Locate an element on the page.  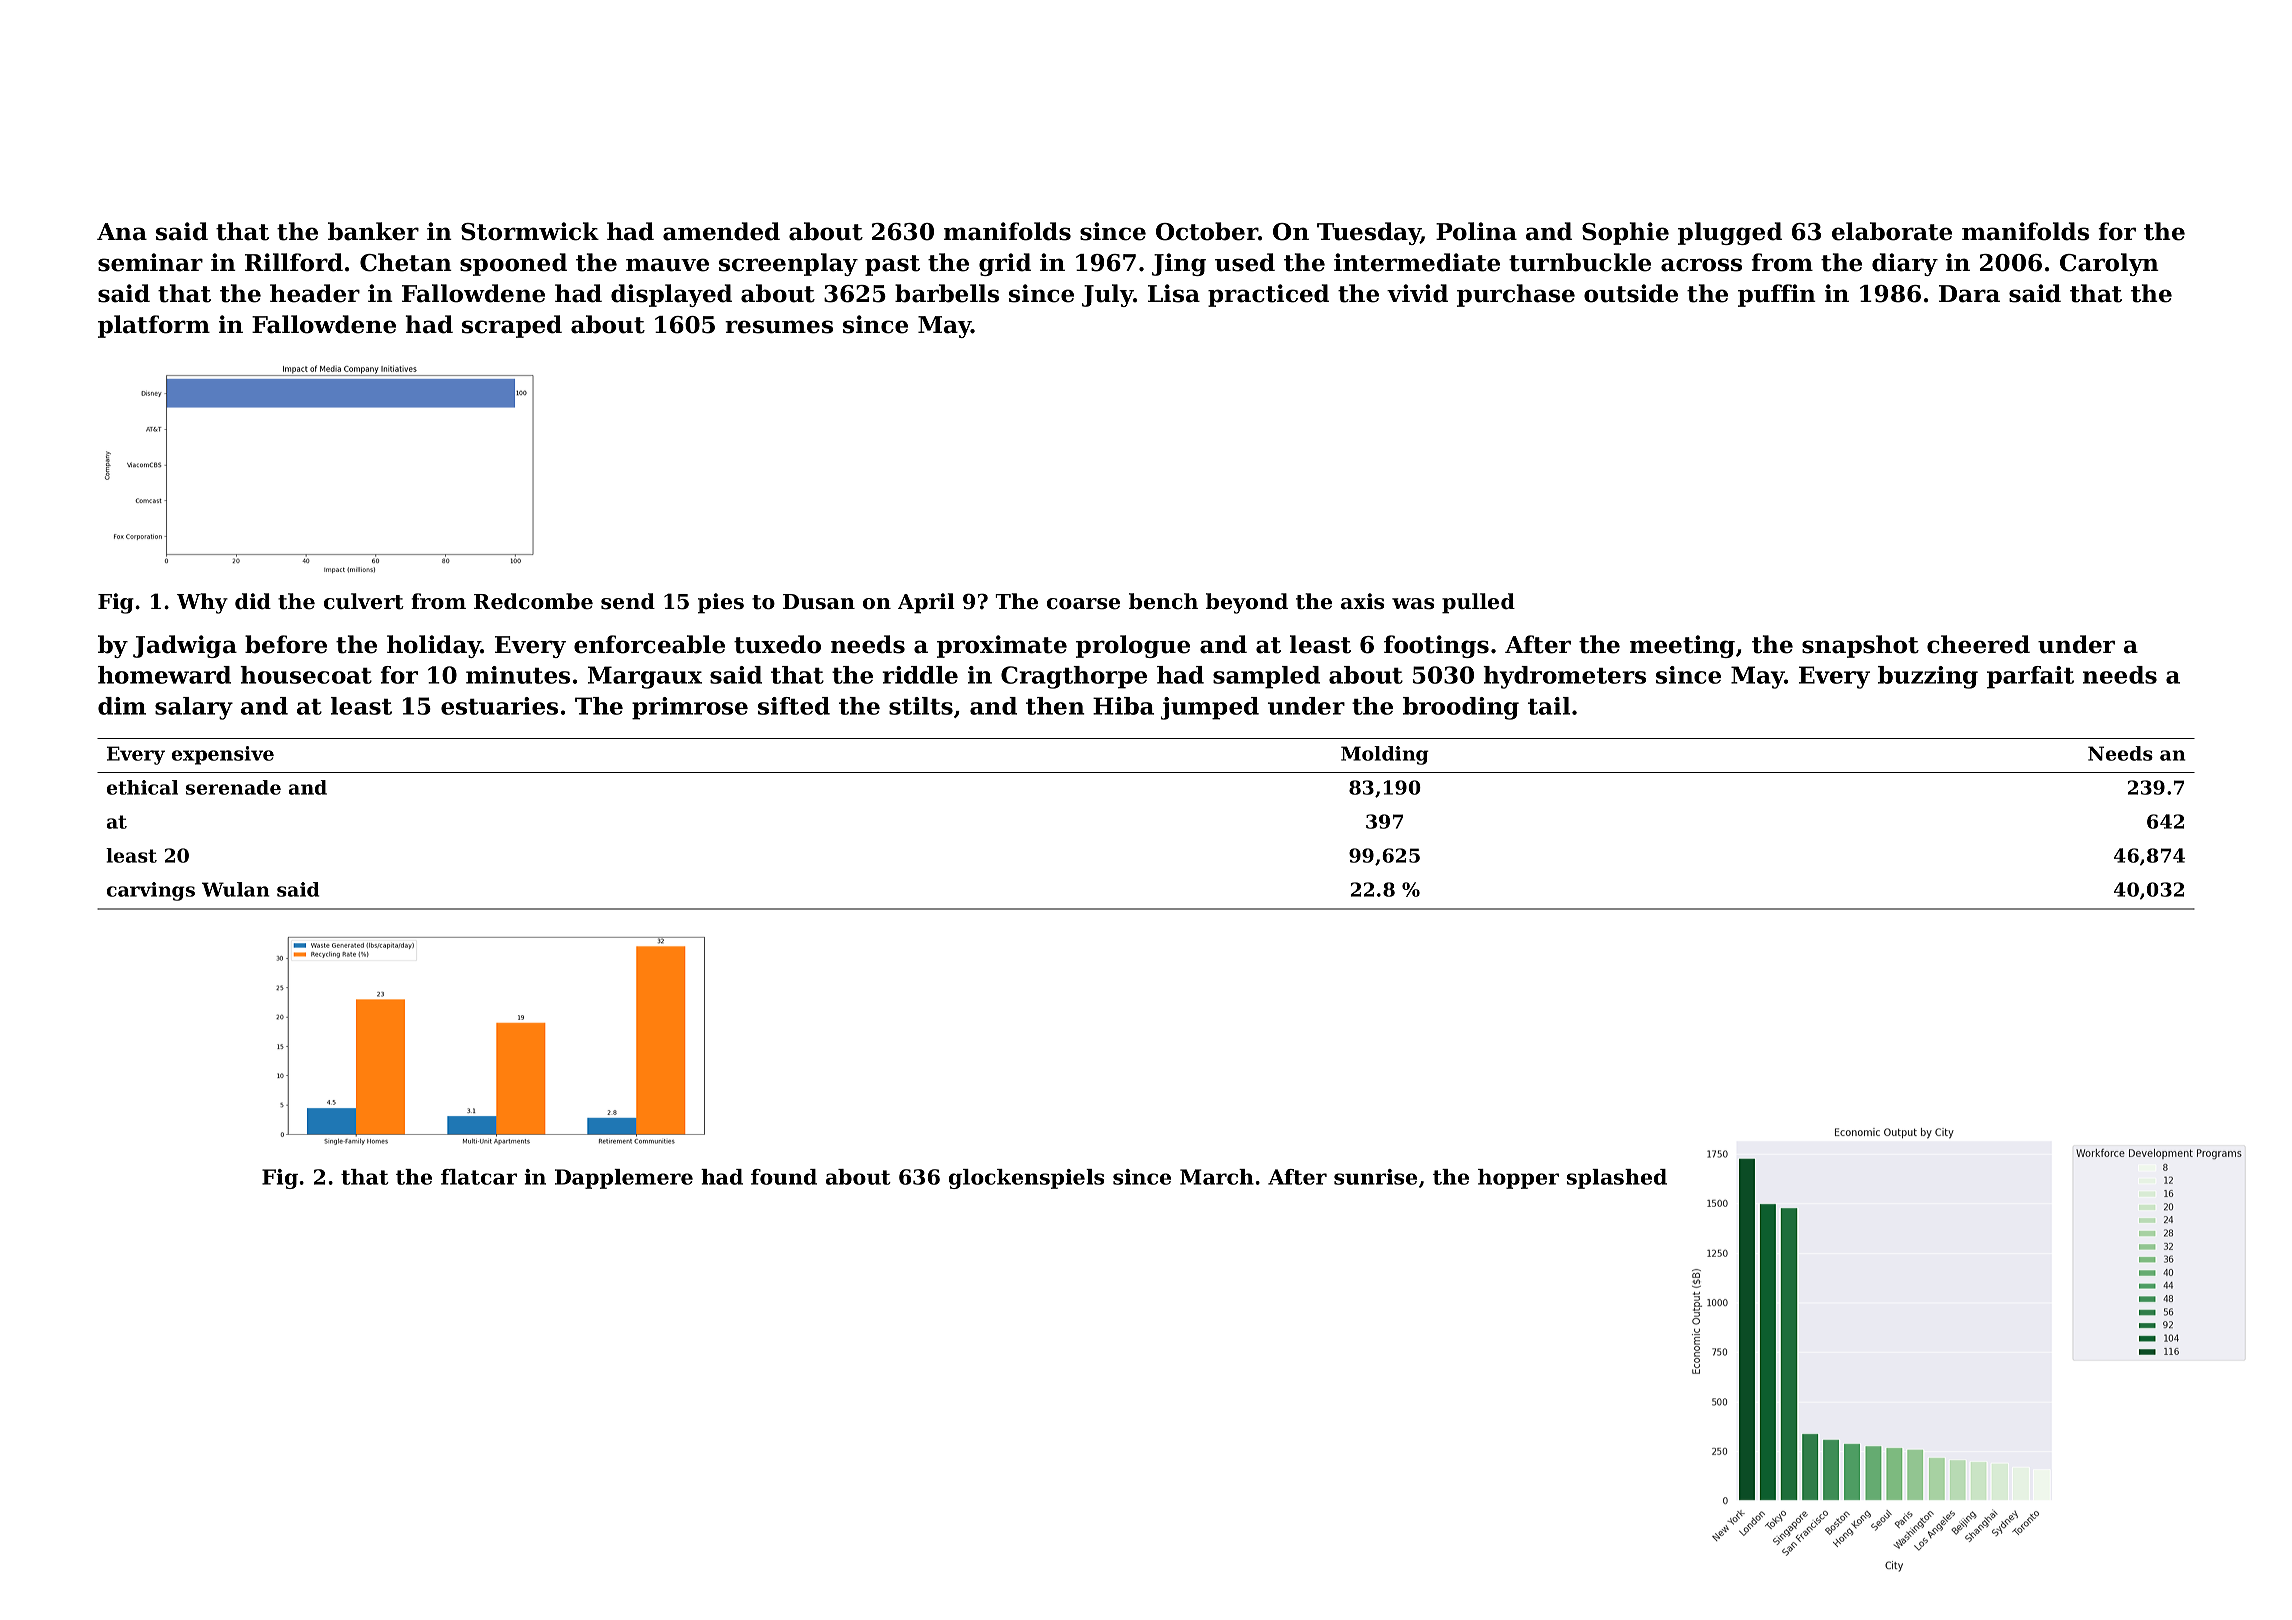
Molding is located at coordinates (1385, 755).
